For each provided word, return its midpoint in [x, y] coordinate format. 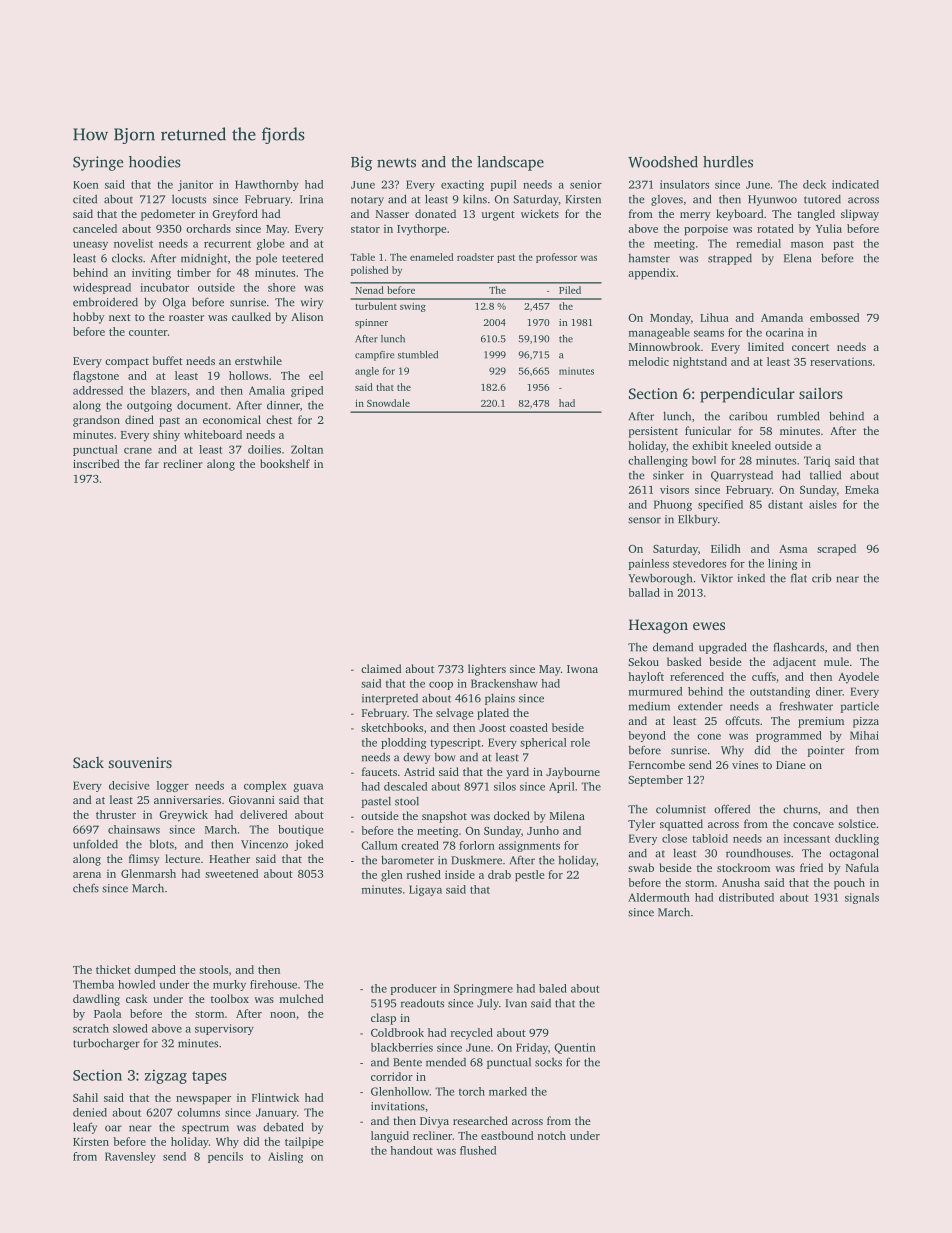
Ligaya [425, 890]
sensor [644, 520]
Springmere [483, 989]
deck [814, 184]
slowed [130, 1028]
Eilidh [726, 548]
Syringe [98, 163]
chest [279, 419]
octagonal [853, 854]
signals [862, 898]
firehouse [273, 984]
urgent [498, 216]
